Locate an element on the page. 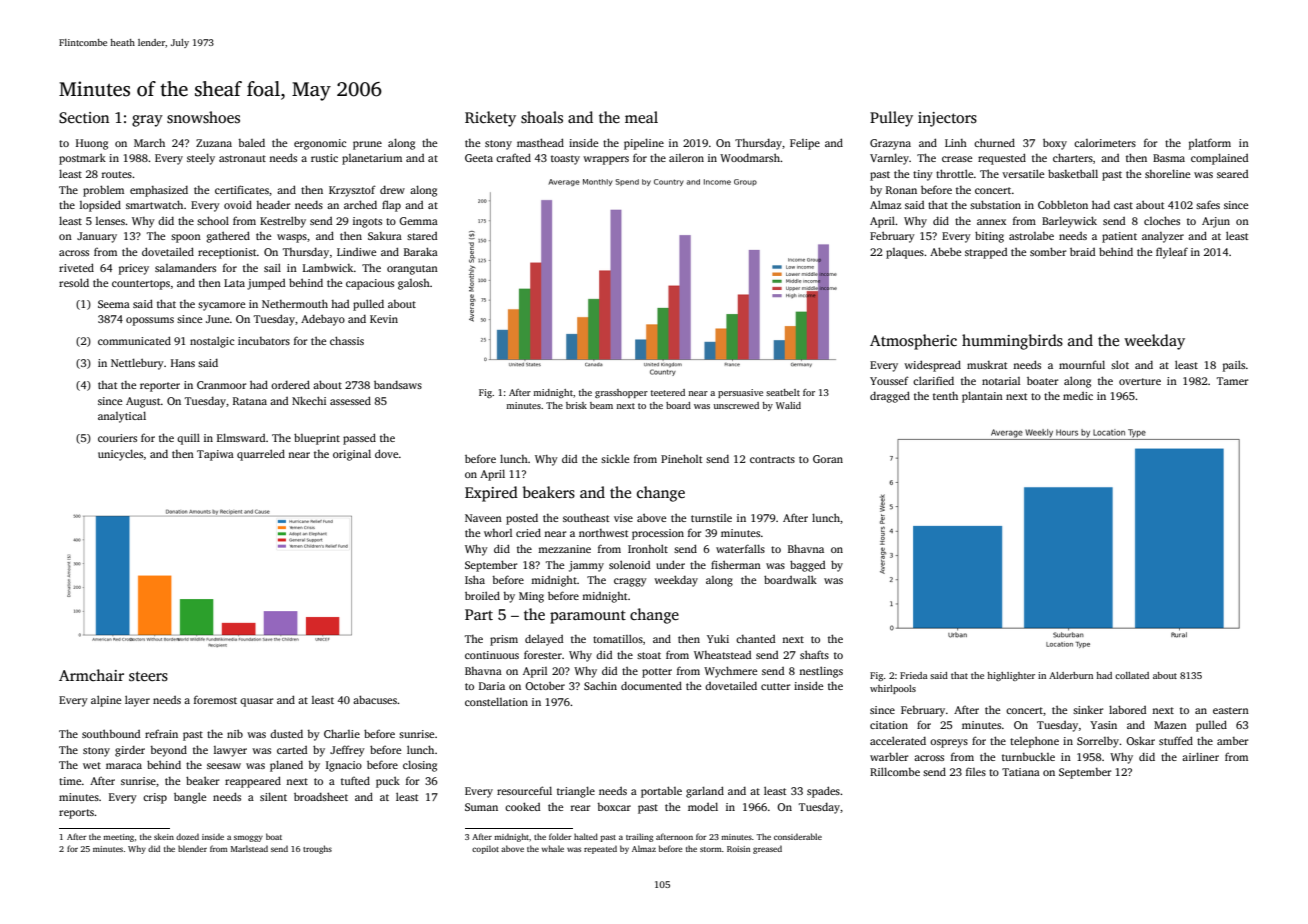  bagged is located at coordinates (807, 566).
